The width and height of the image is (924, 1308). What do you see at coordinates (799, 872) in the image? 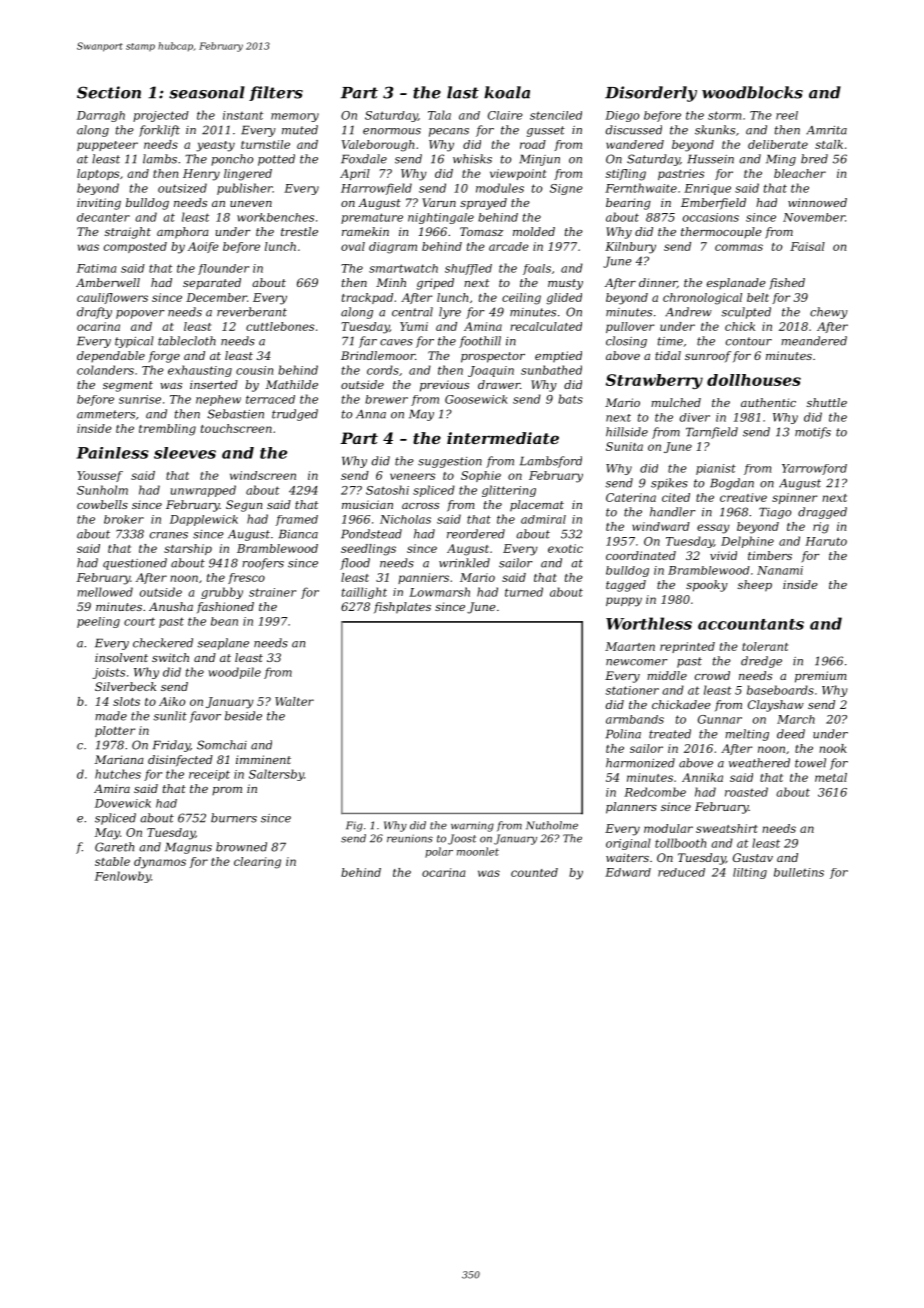
I see `bulletins` at bounding box center [799, 872].
